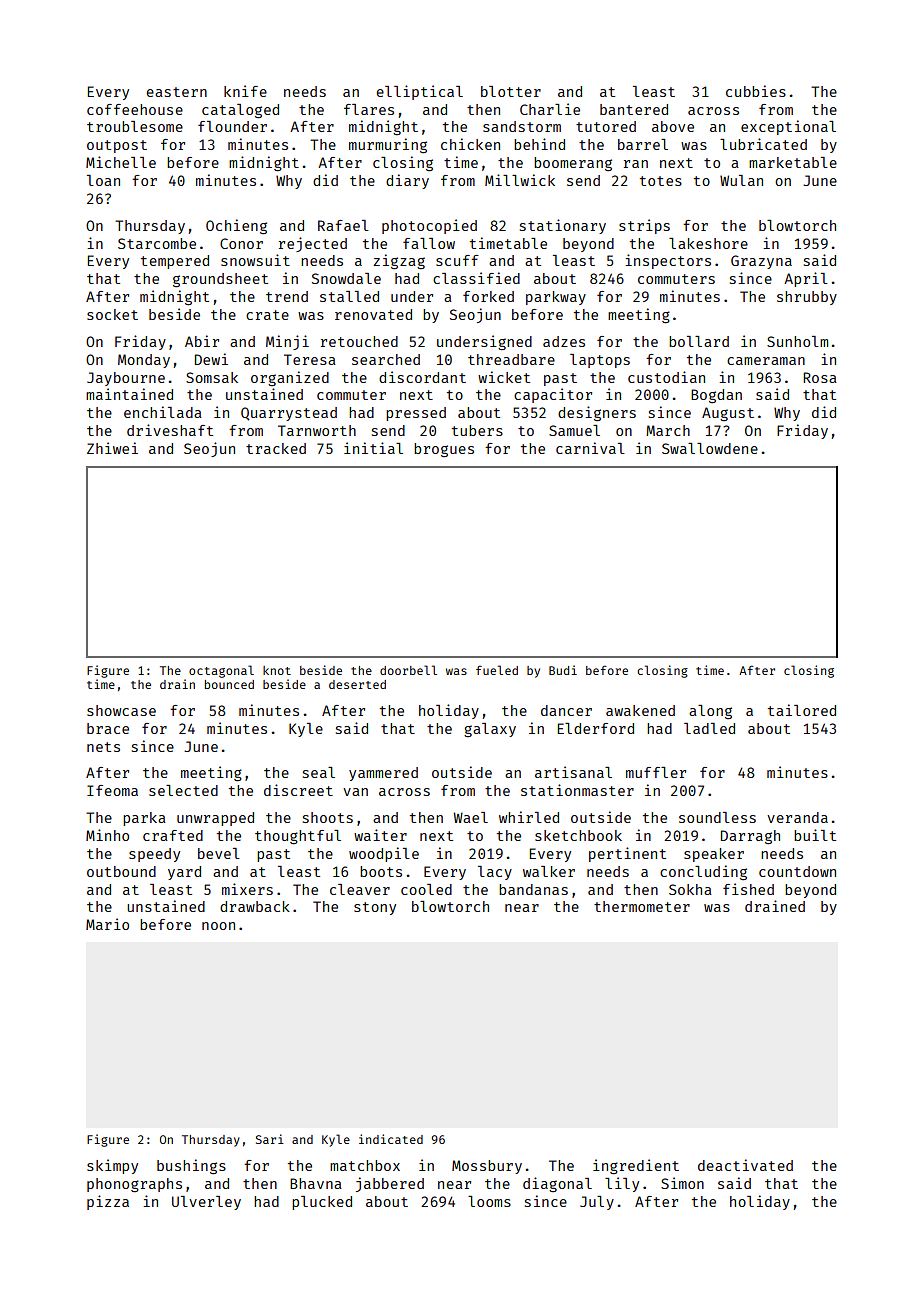  I want to click on Ulverley, so click(206, 1203).
